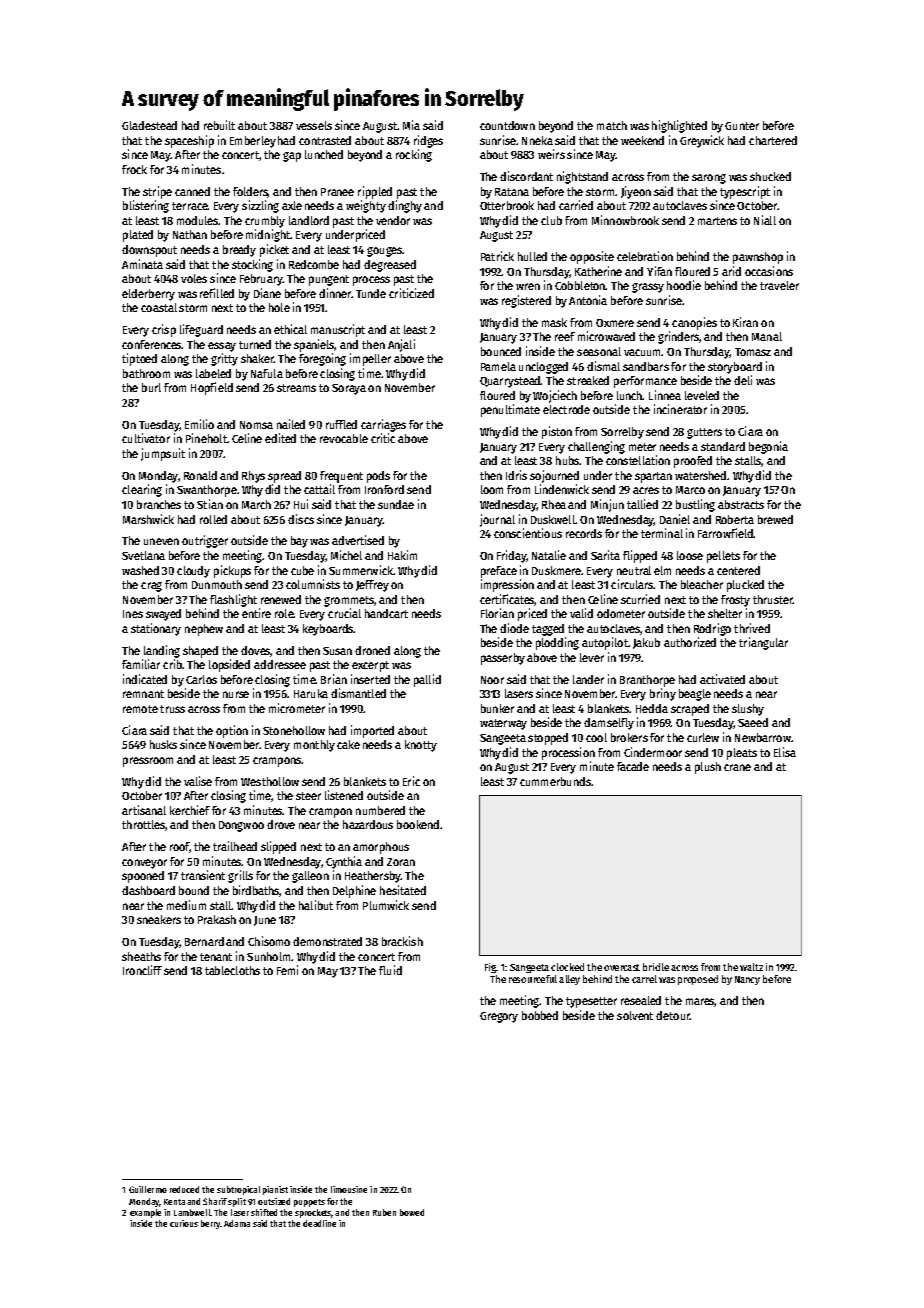 Image resolution: width=924 pixels, height=1308 pixels. Describe the element at coordinates (490, 968) in the document. I see `Fig` at that location.
